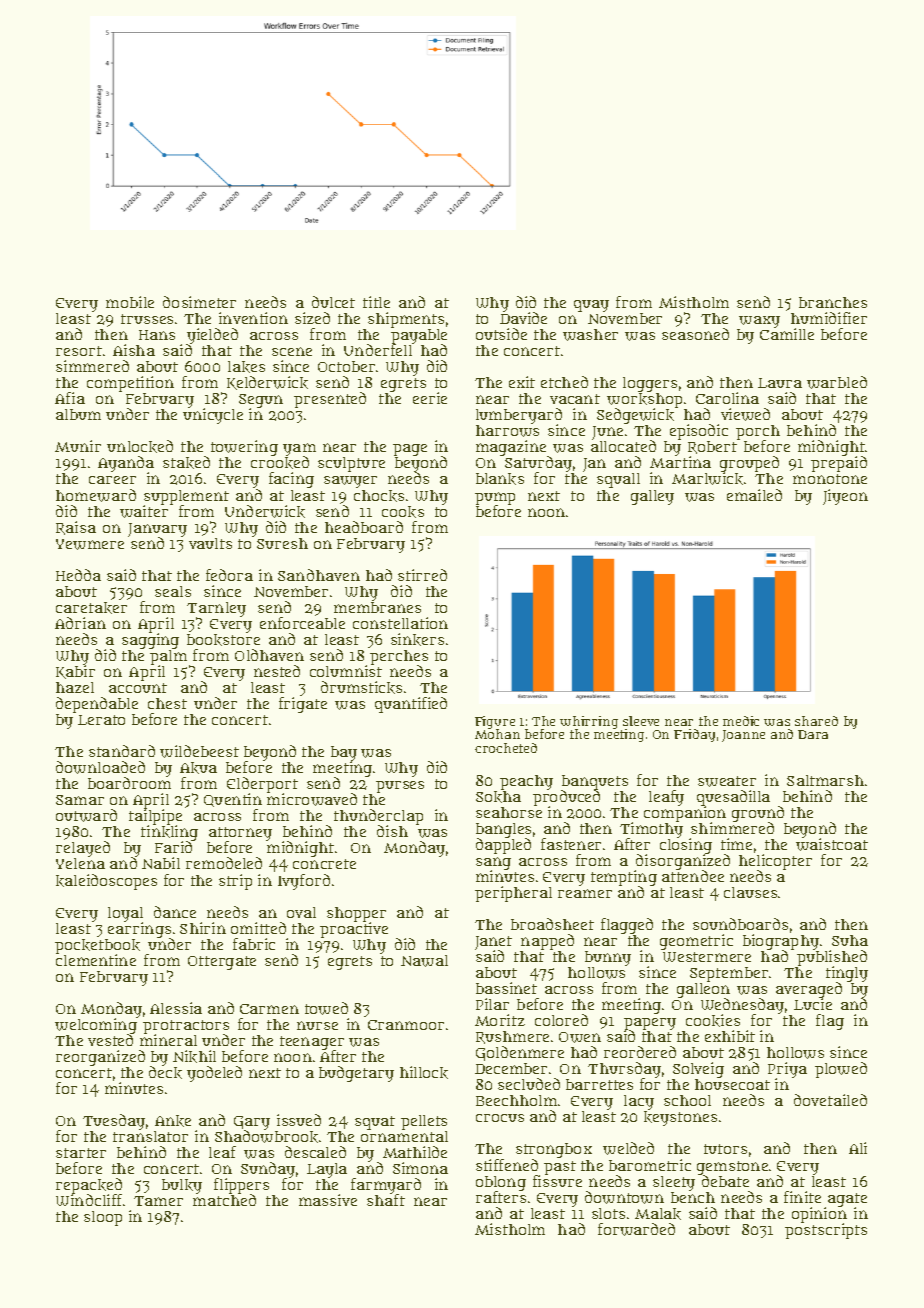  I want to click on staked, so click(186, 462).
